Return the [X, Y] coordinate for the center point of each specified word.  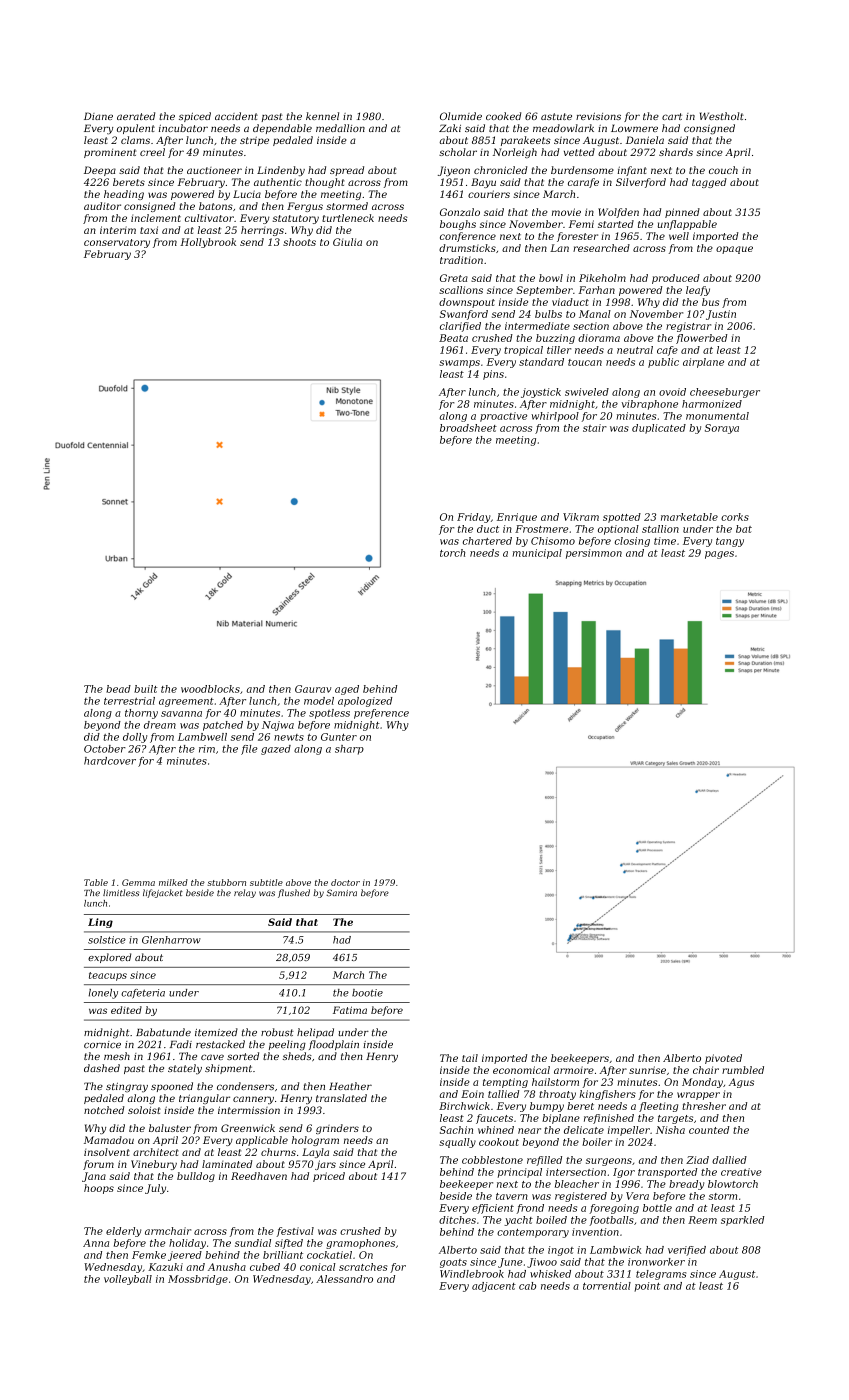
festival [295, 1232]
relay [245, 893]
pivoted [723, 1059]
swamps [459, 364]
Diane [98, 116]
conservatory [117, 243]
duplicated [659, 429]
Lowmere [634, 128]
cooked [503, 116]
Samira [341, 892]
